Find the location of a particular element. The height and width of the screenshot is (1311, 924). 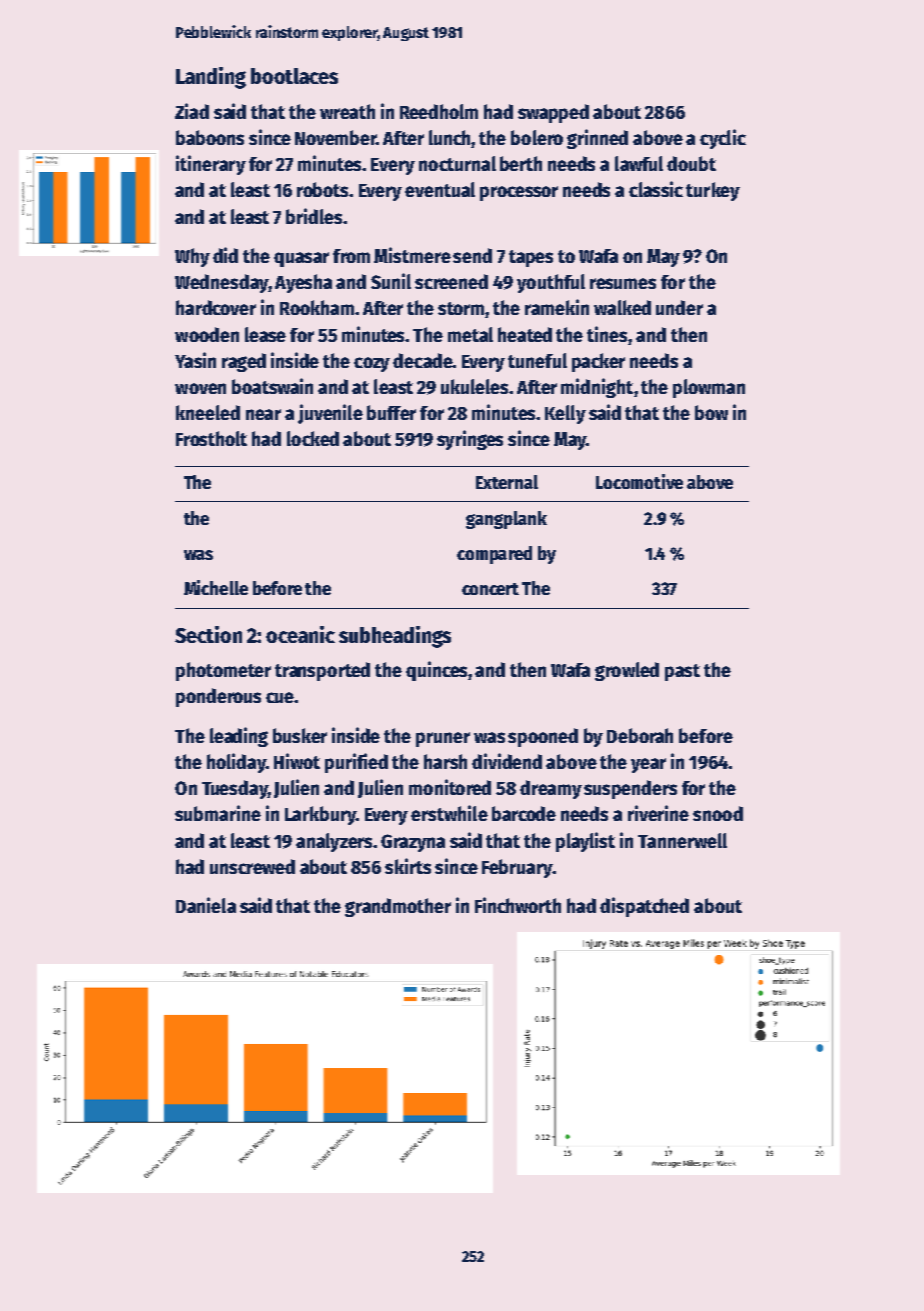

Michelle is located at coordinates (216, 587).
